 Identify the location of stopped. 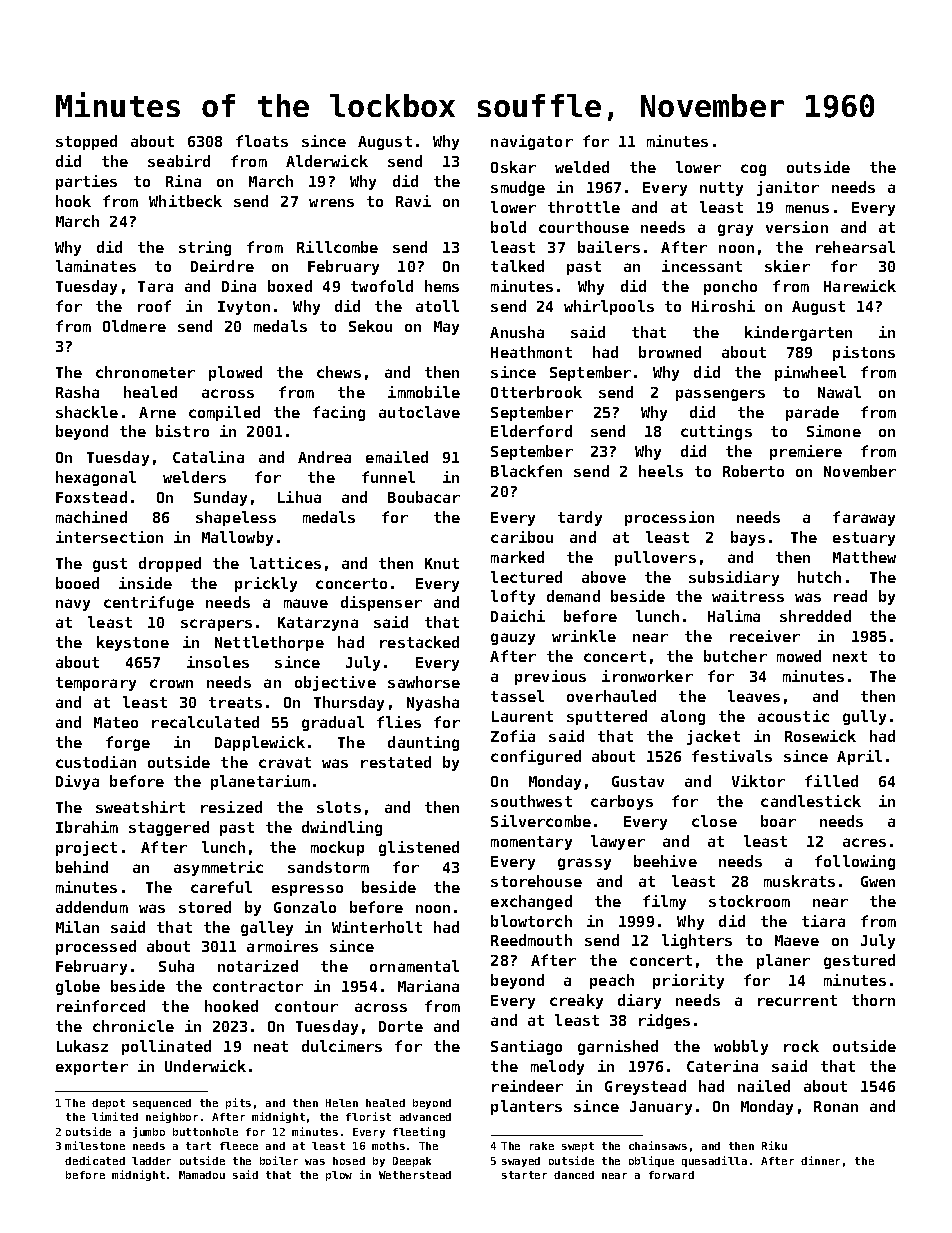
(86, 142).
